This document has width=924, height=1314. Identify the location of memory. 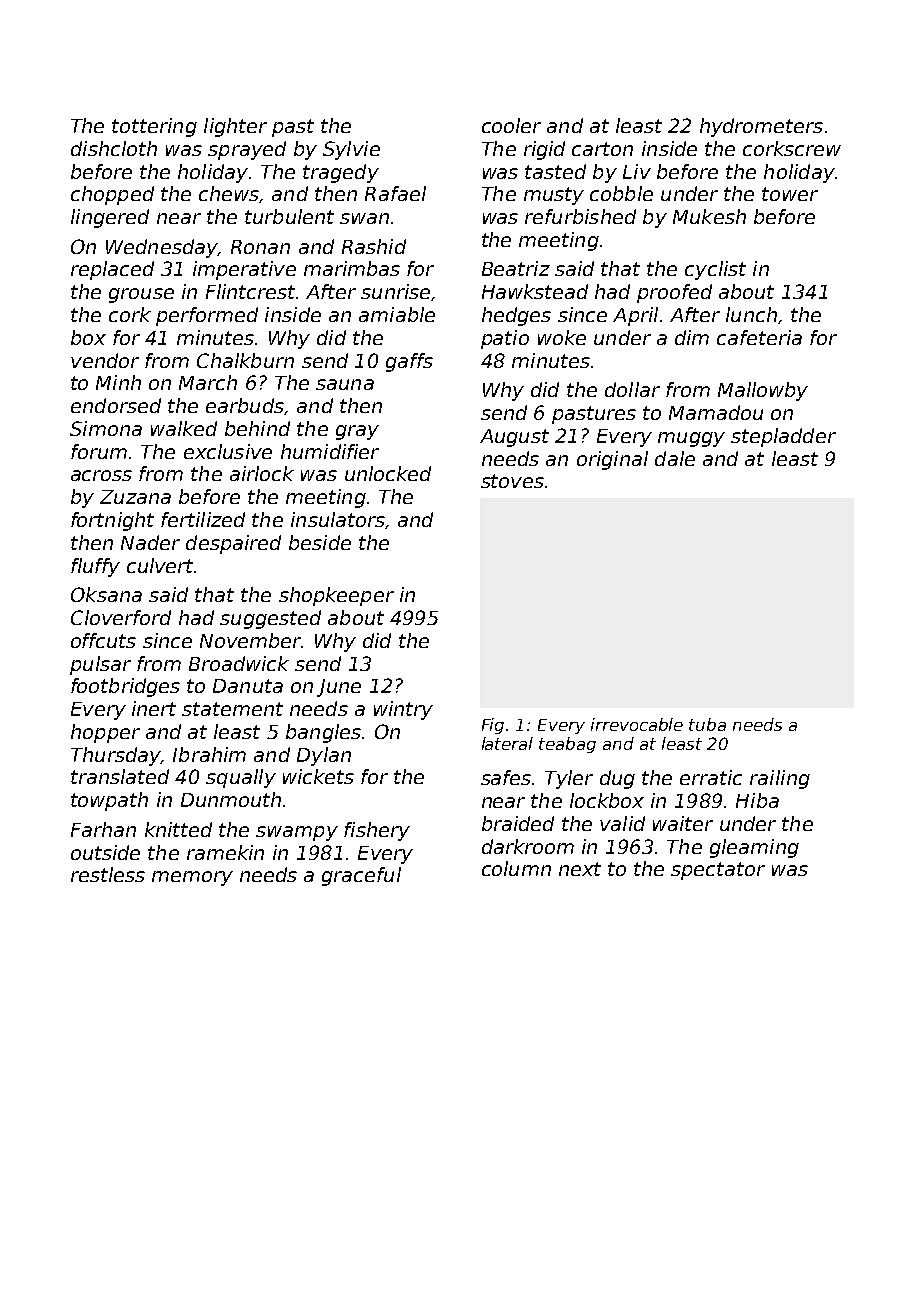
(192, 878).
